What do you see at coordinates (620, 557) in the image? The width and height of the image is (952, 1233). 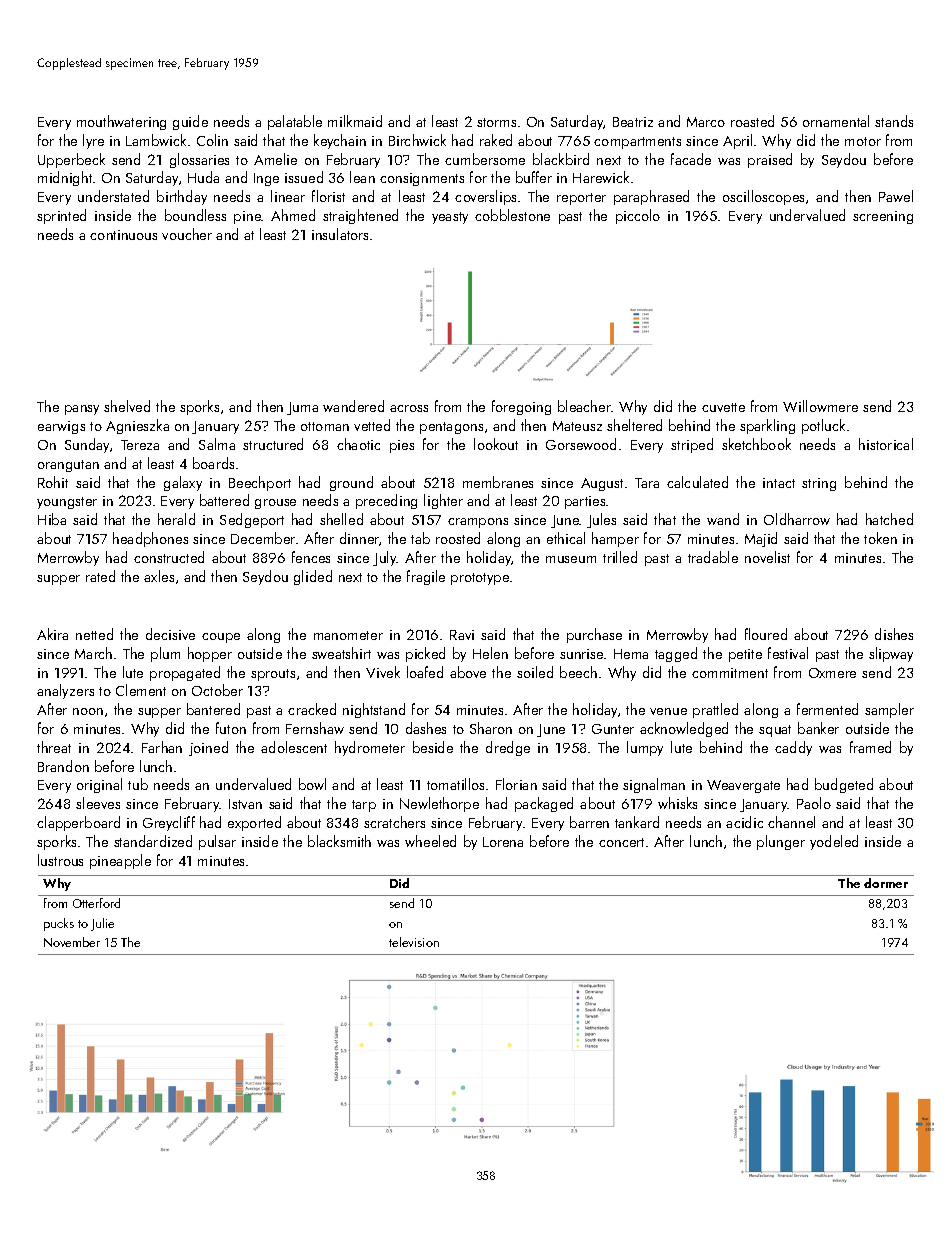 I see `trilled` at bounding box center [620, 557].
